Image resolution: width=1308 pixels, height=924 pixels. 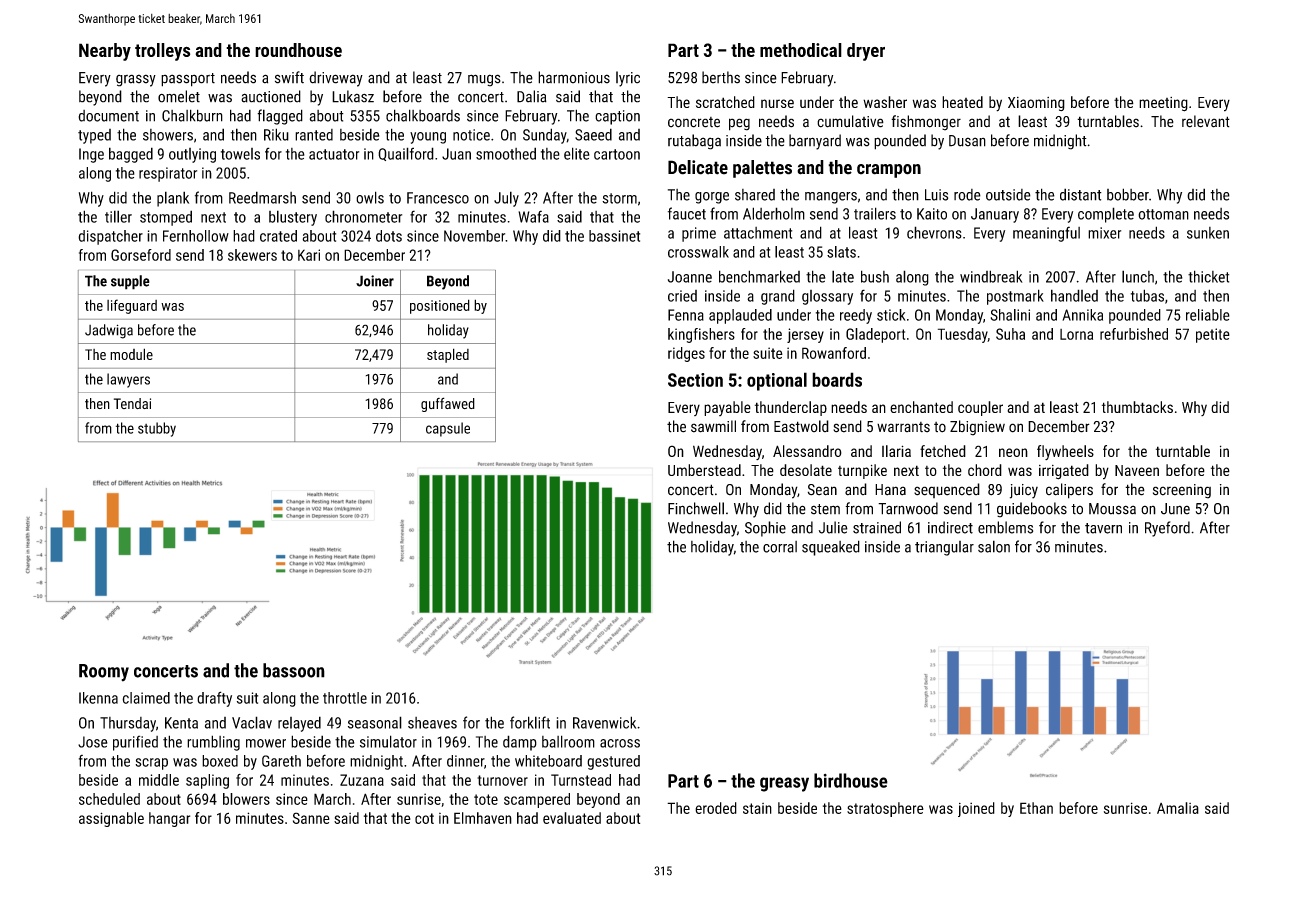 What do you see at coordinates (967, 141) in the image?
I see `Dusan` at bounding box center [967, 141].
